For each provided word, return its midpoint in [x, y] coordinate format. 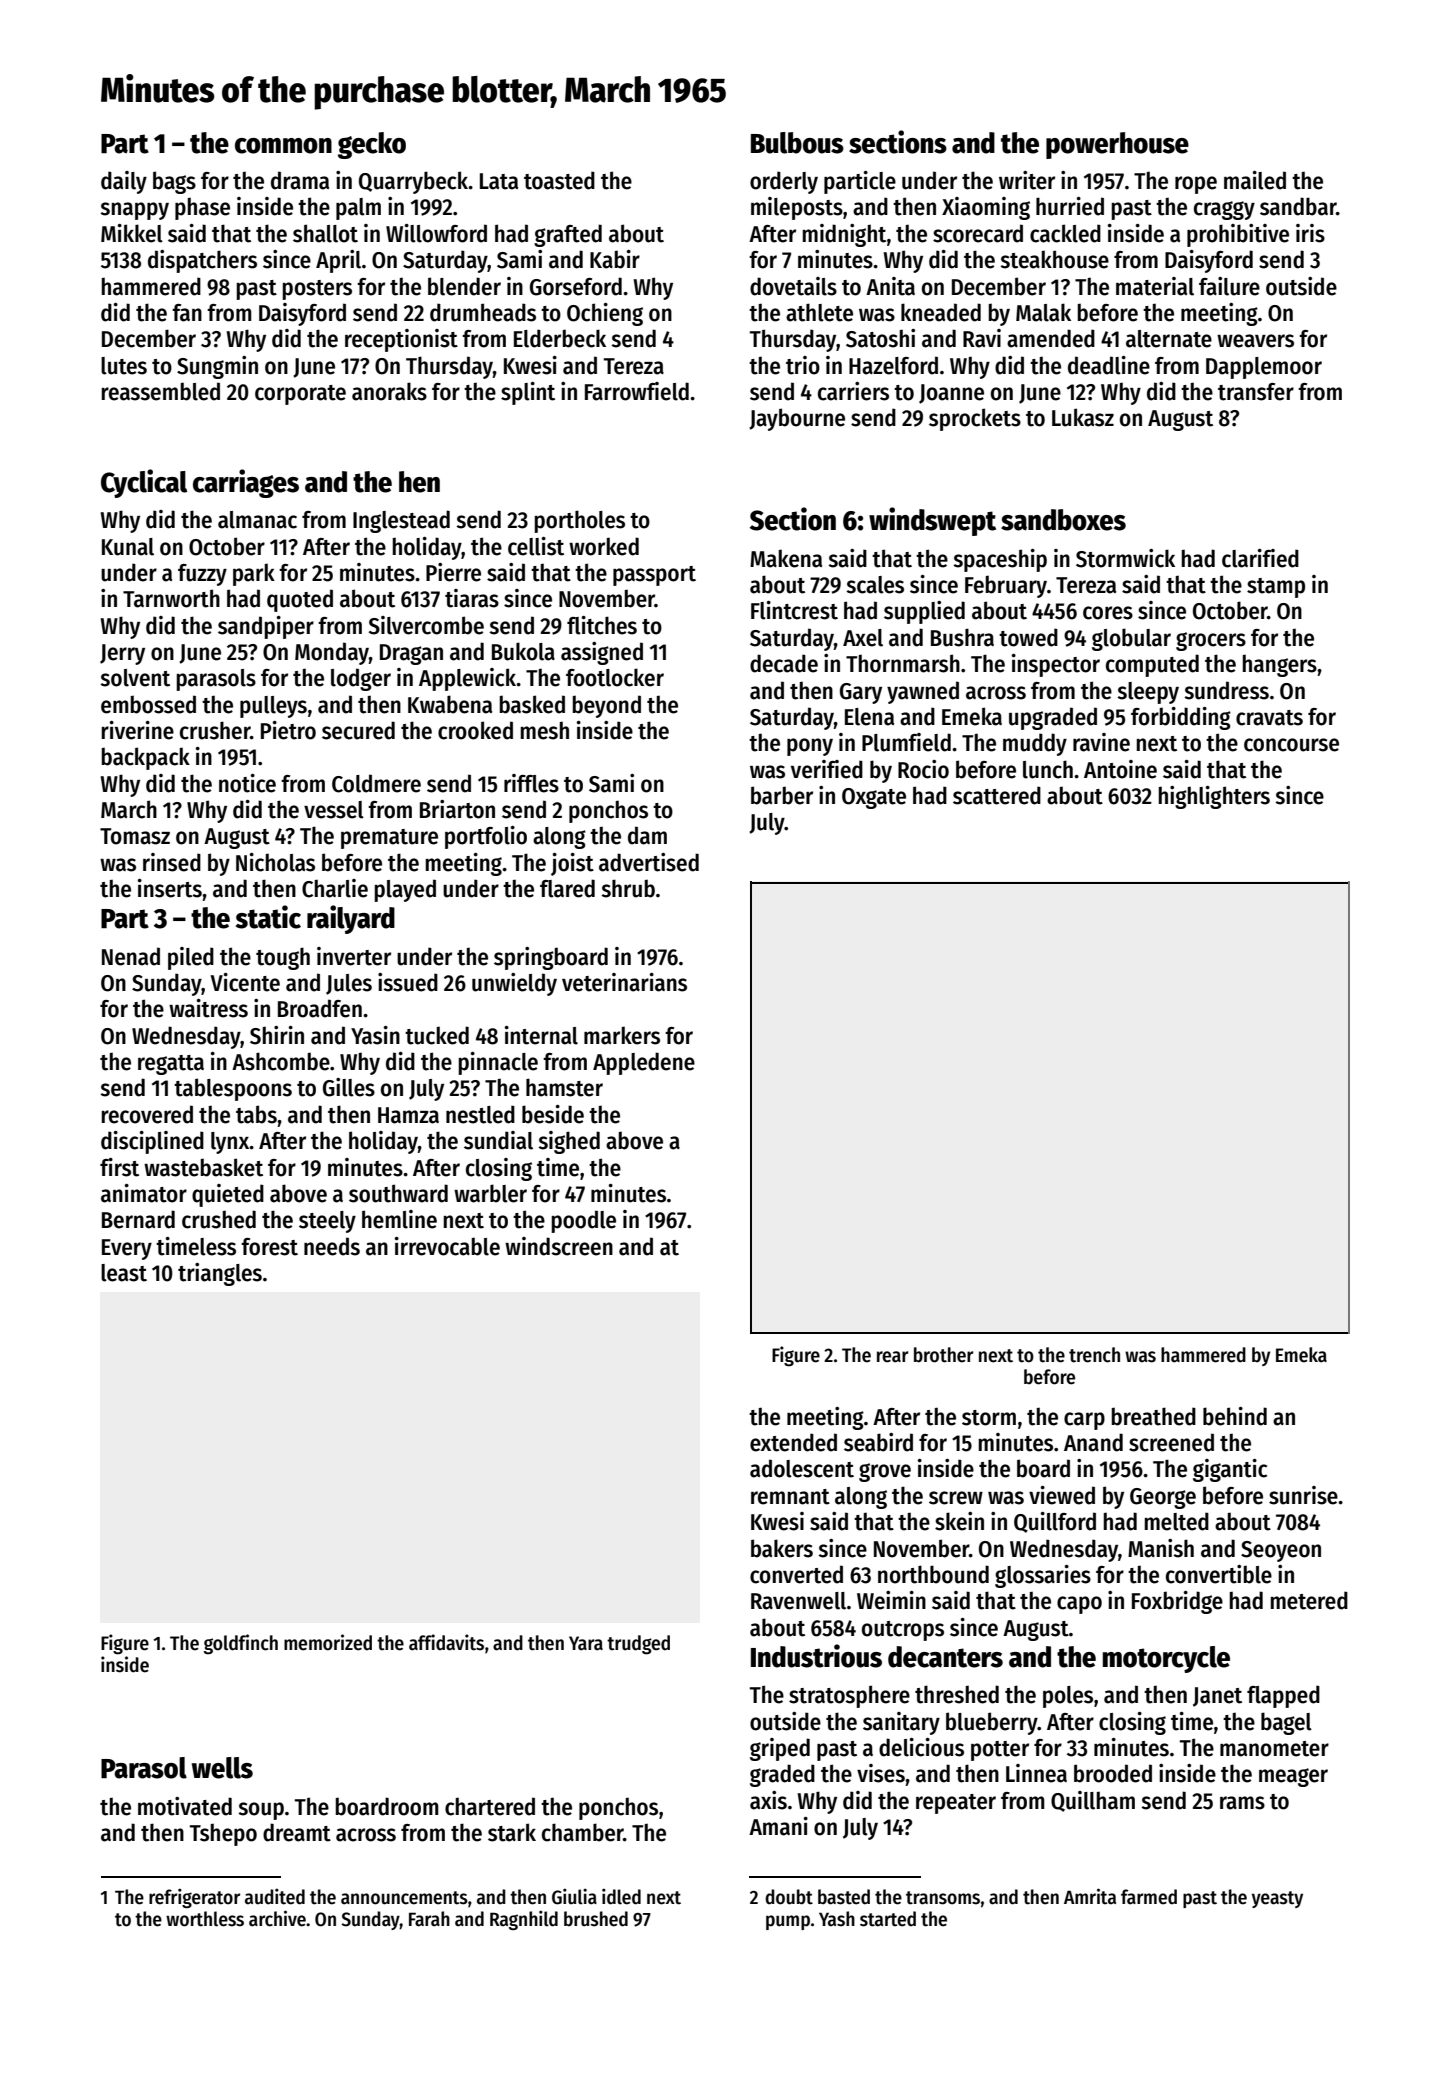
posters [317, 290]
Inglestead [401, 521]
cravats [1269, 718]
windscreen [559, 1246]
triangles [220, 1274]
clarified [1260, 558]
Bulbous [797, 143]
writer [1027, 180]
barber [782, 795]
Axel [863, 638]
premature [389, 839]
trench [1094, 1355]
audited [275, 1896]
